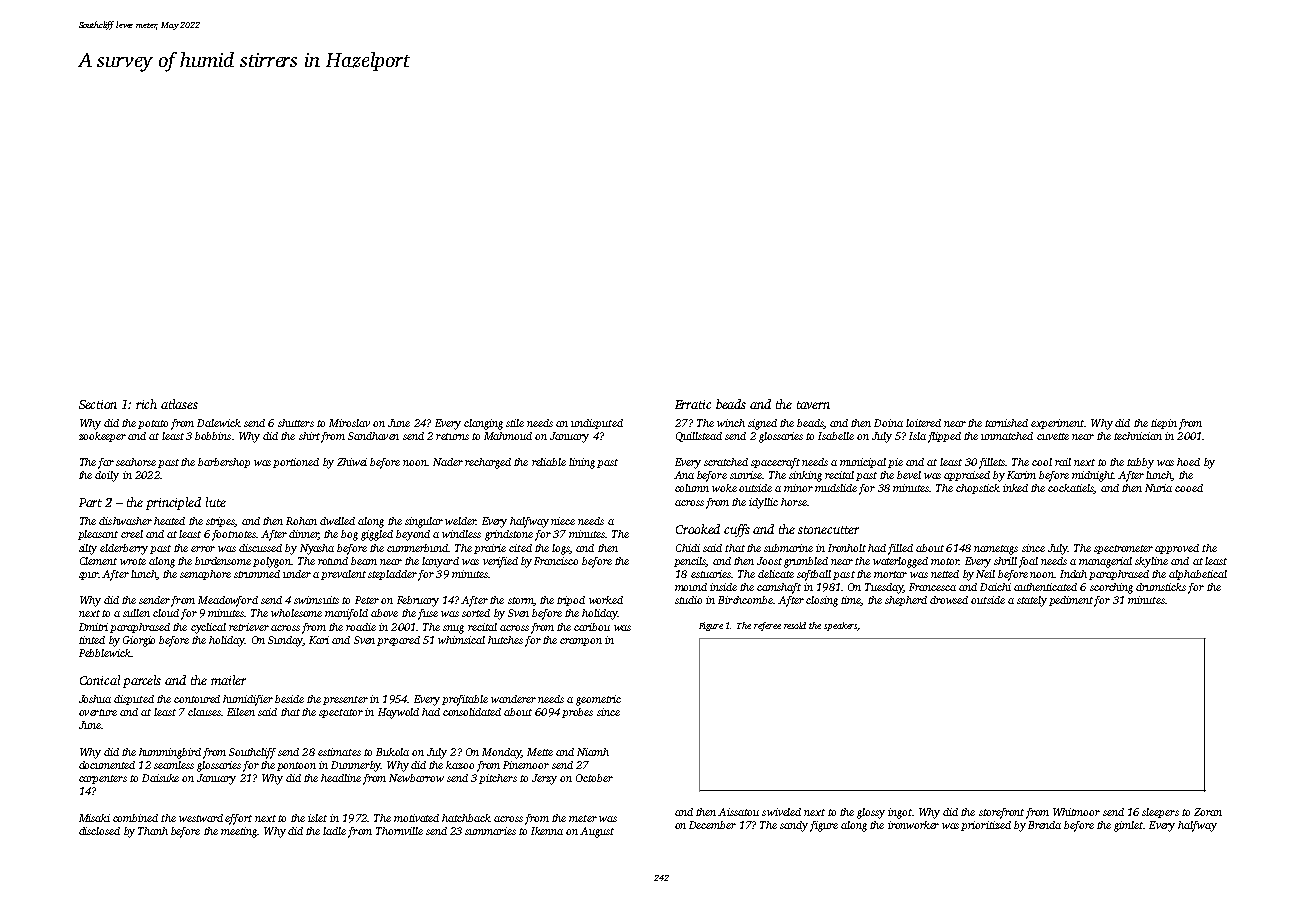 The width and height of the document is (1308, 924). I want to click on tavern, so click(813, 405).
